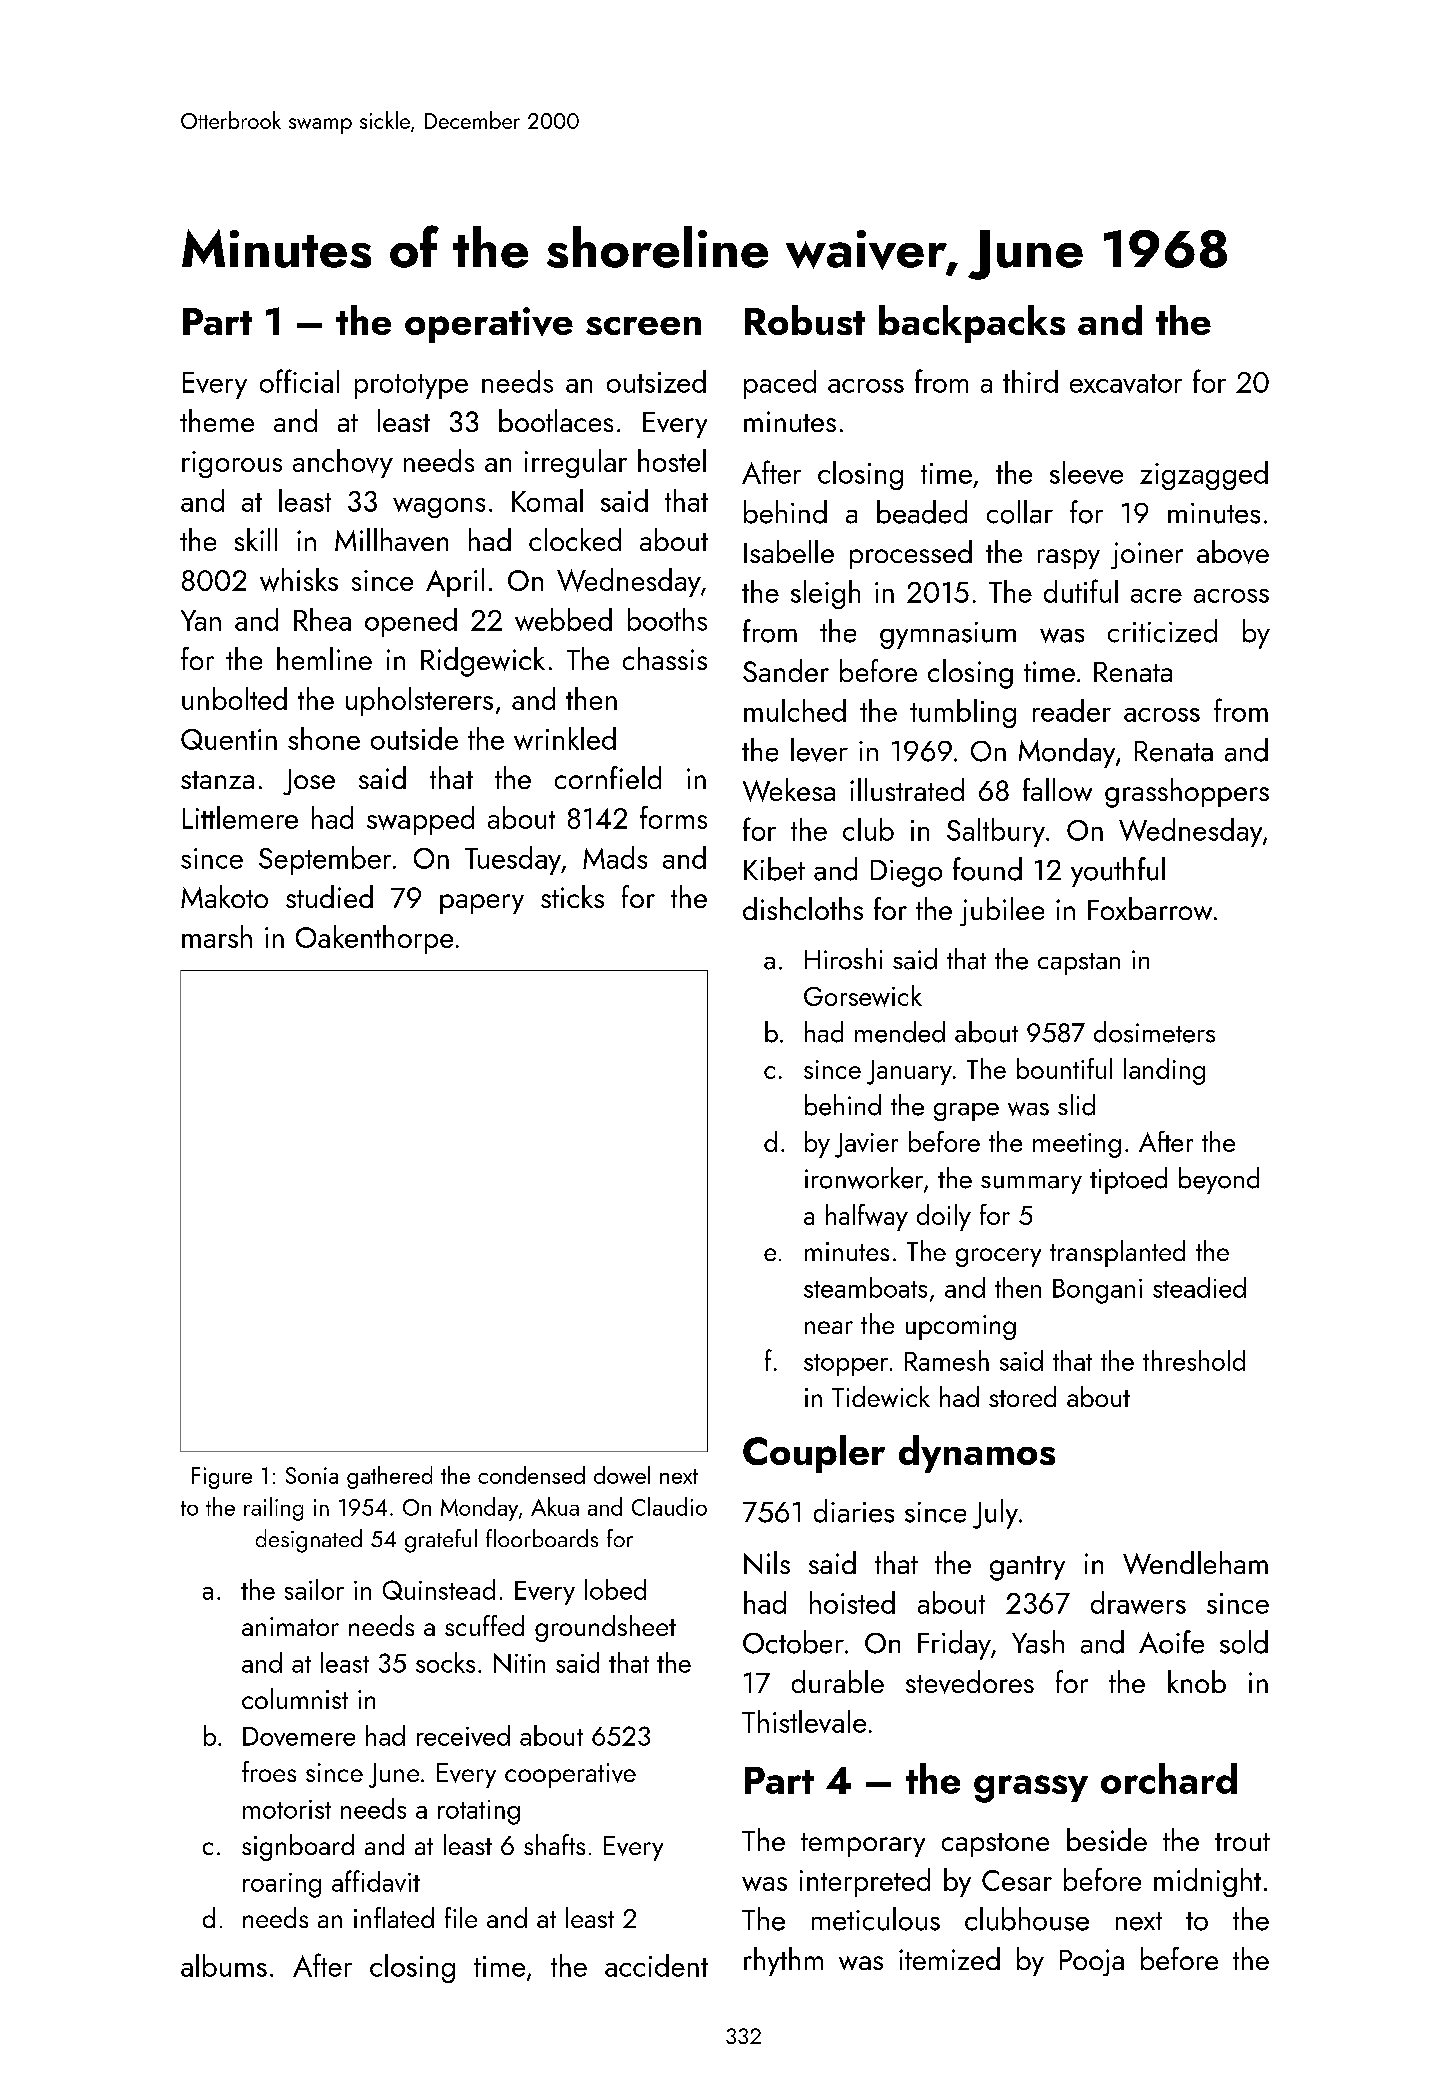 The height and width of the image is (2100, 1450). What do you see at coordinates (461, 1917) in the image?
I see `file` at bounding box center [461, 1917].
